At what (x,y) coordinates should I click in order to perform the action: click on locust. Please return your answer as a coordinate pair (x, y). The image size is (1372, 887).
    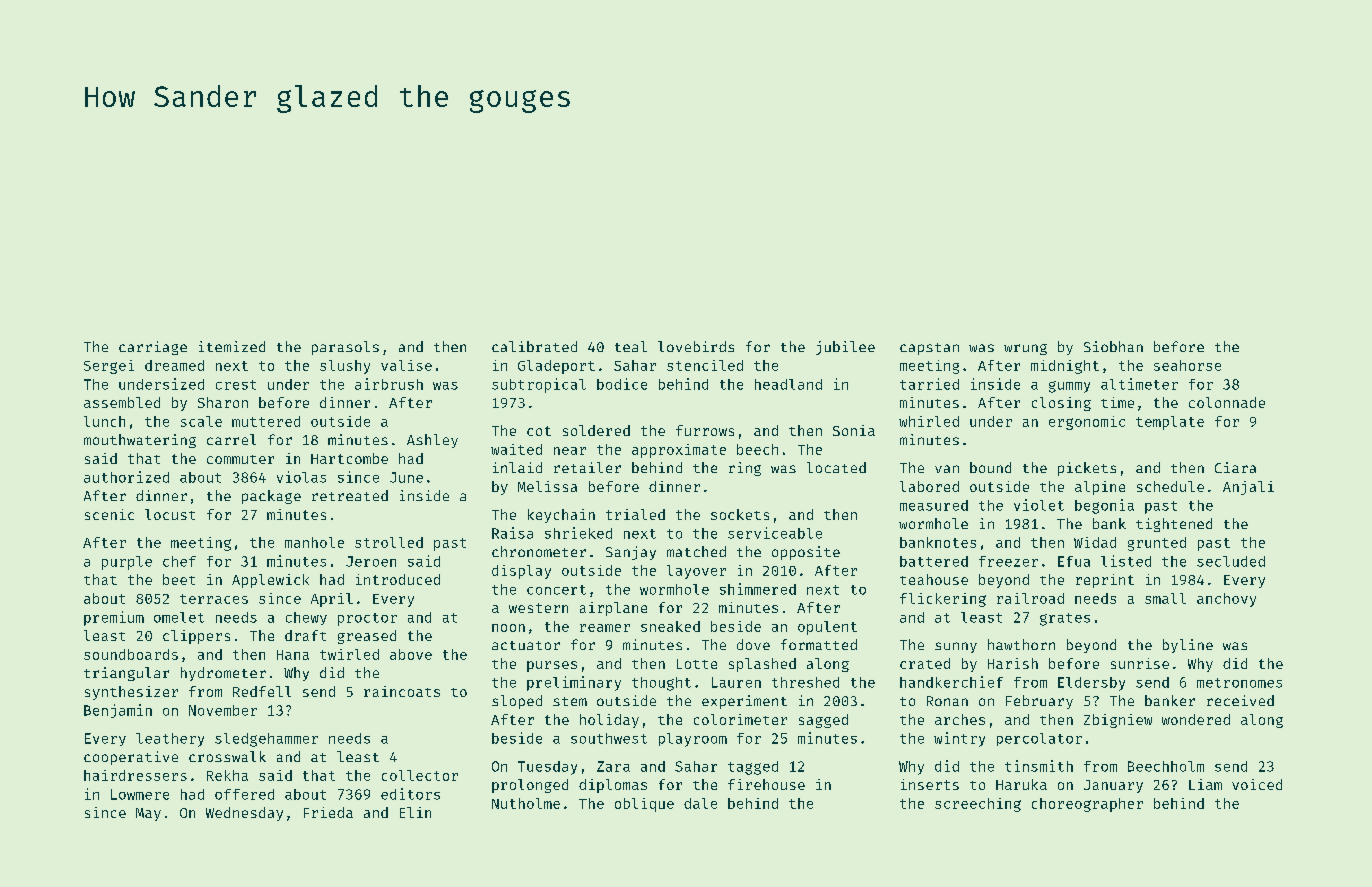
    Looking at the image, I should click on (170, 514).
